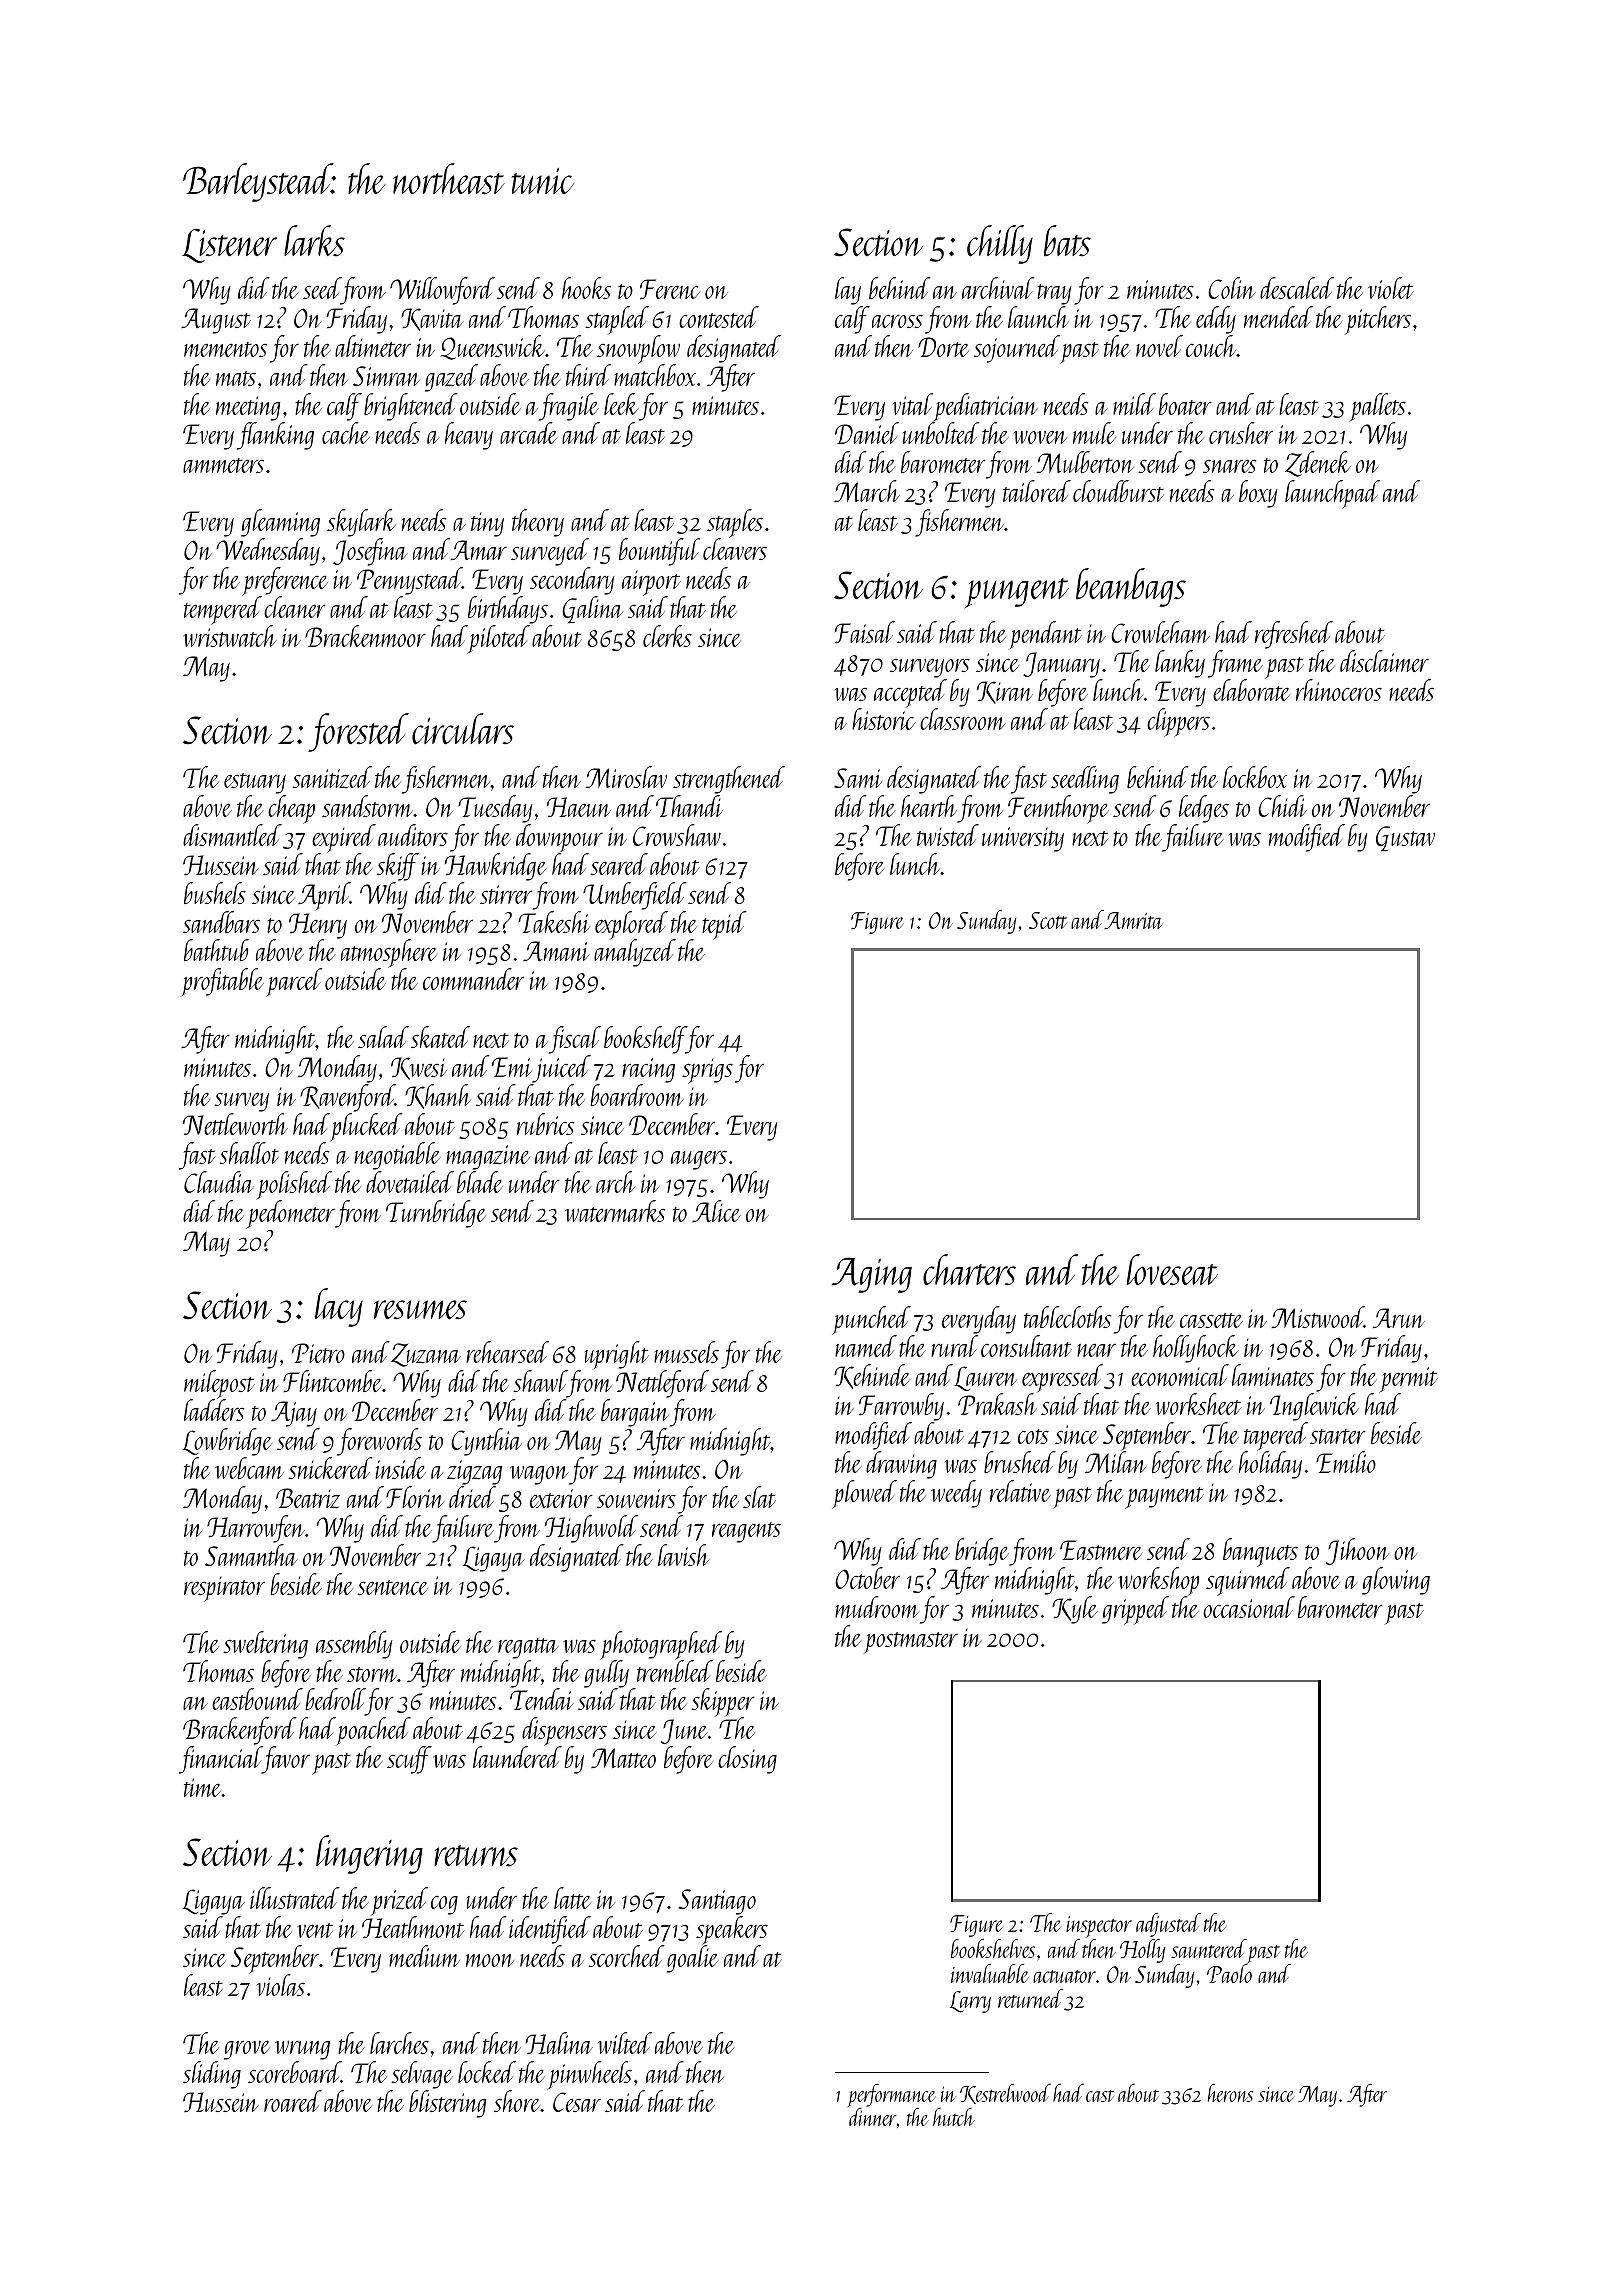 Image resolution: width=1620 pixels, height=2292 pixels. What do you see at coordinates (223, 610) in the image?
I see `tempered` at bounding box center [223, 610].
